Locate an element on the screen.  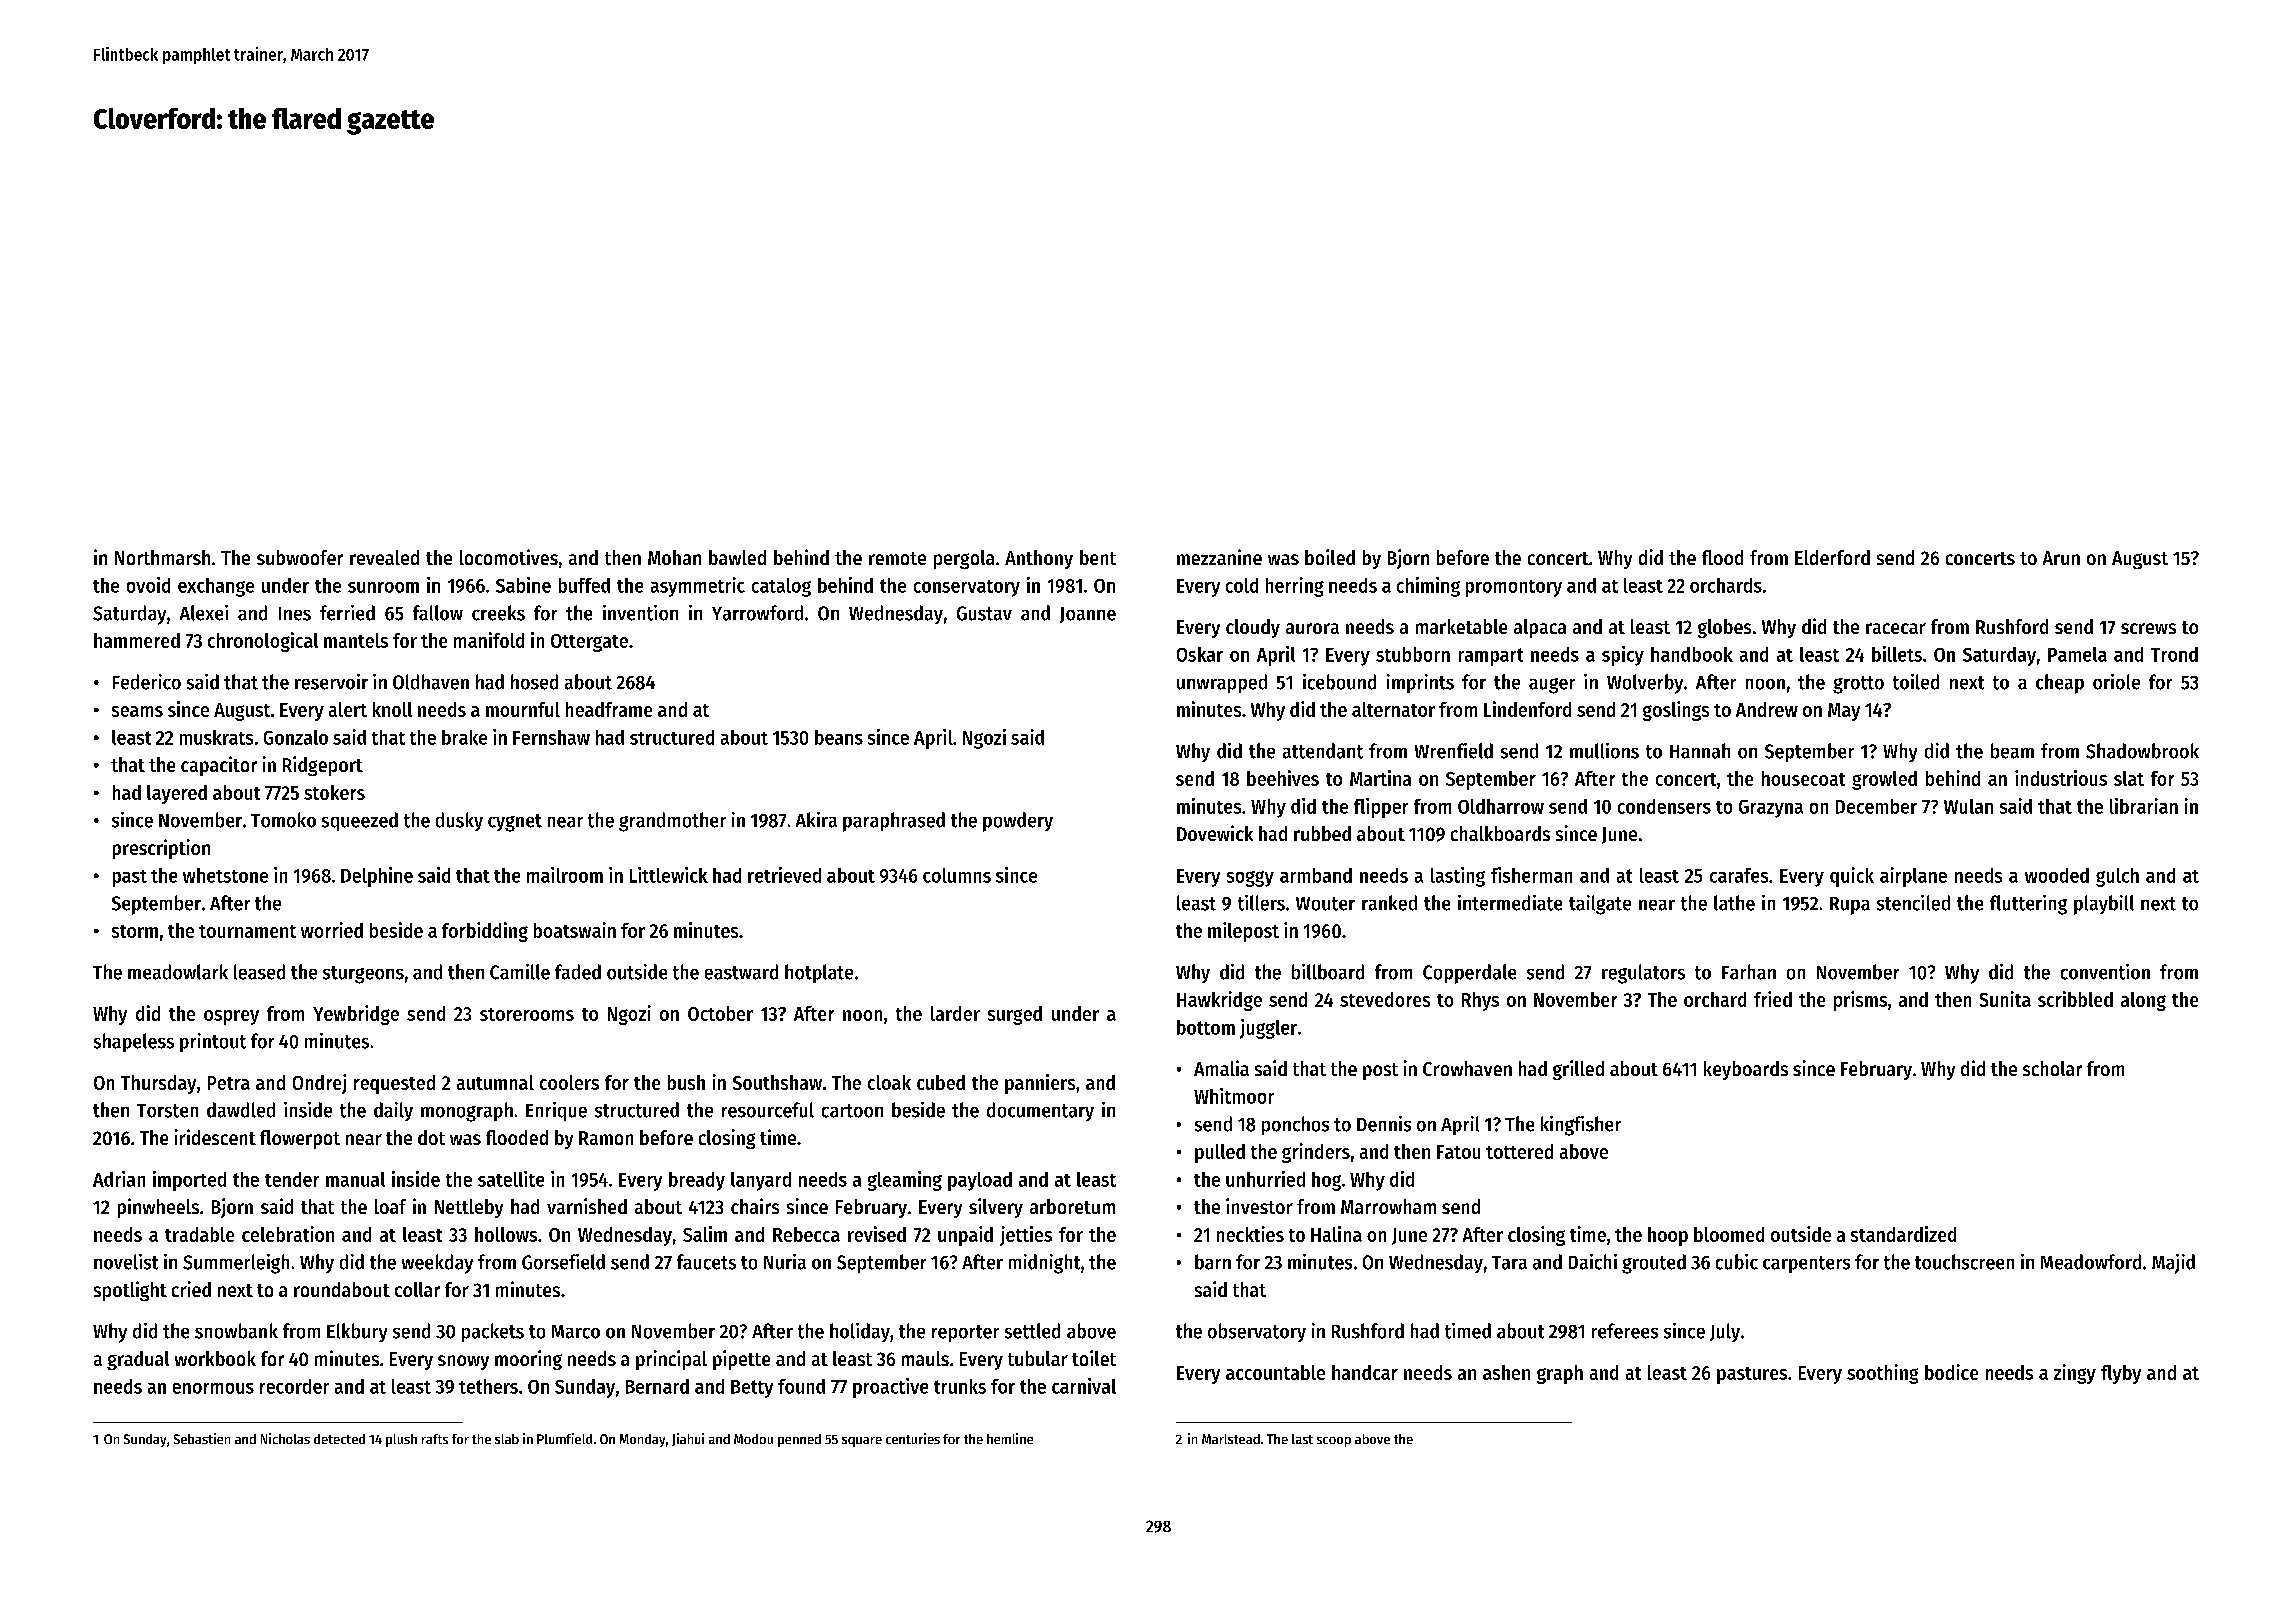
Nicholas is located at coordinates (285, 1438).
